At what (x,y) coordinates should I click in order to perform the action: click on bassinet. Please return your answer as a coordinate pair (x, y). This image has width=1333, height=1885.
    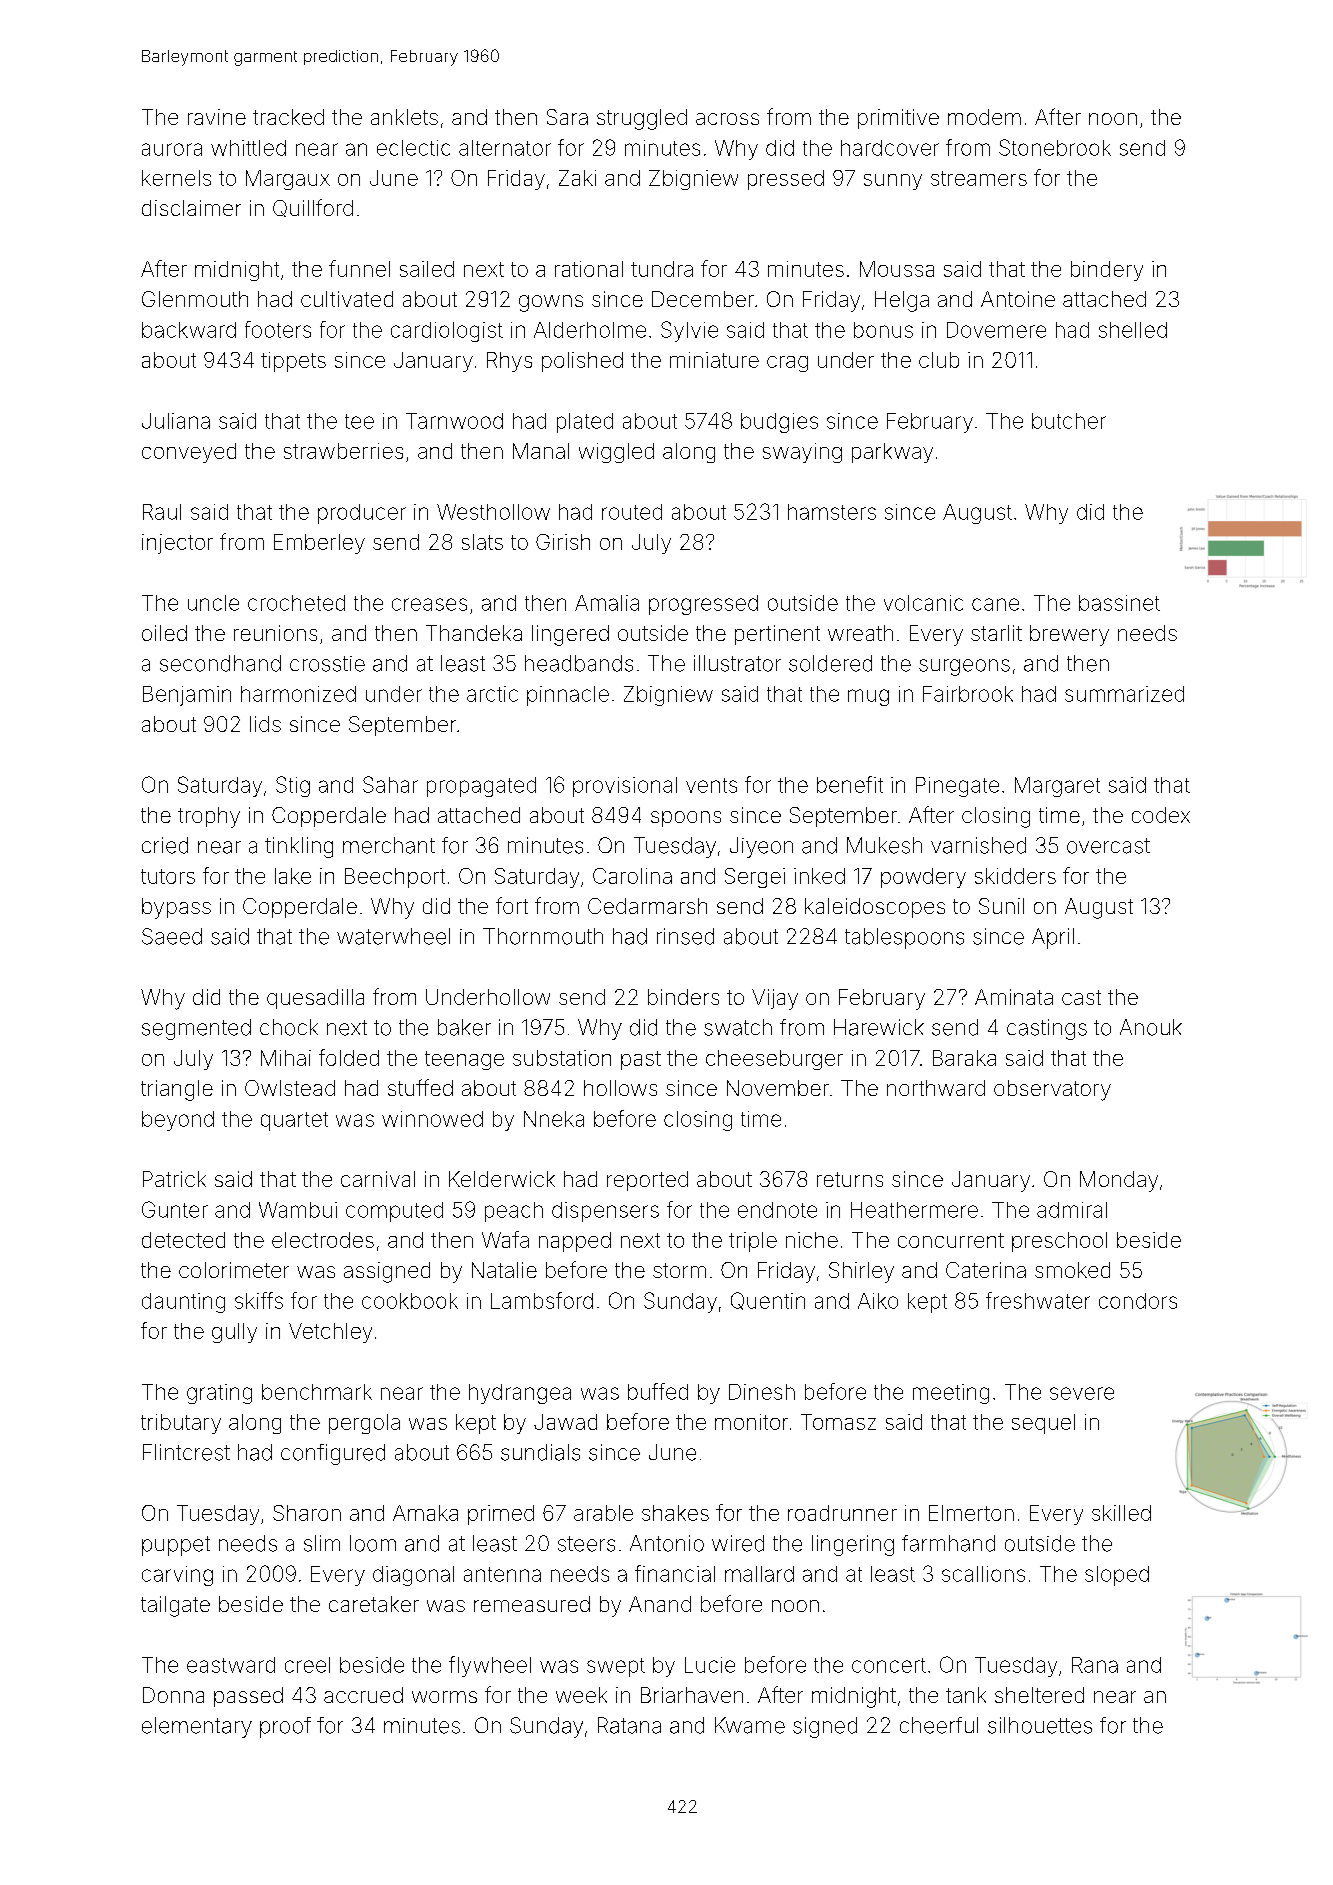
    Looking at the image, I should click on (1119, 603).
